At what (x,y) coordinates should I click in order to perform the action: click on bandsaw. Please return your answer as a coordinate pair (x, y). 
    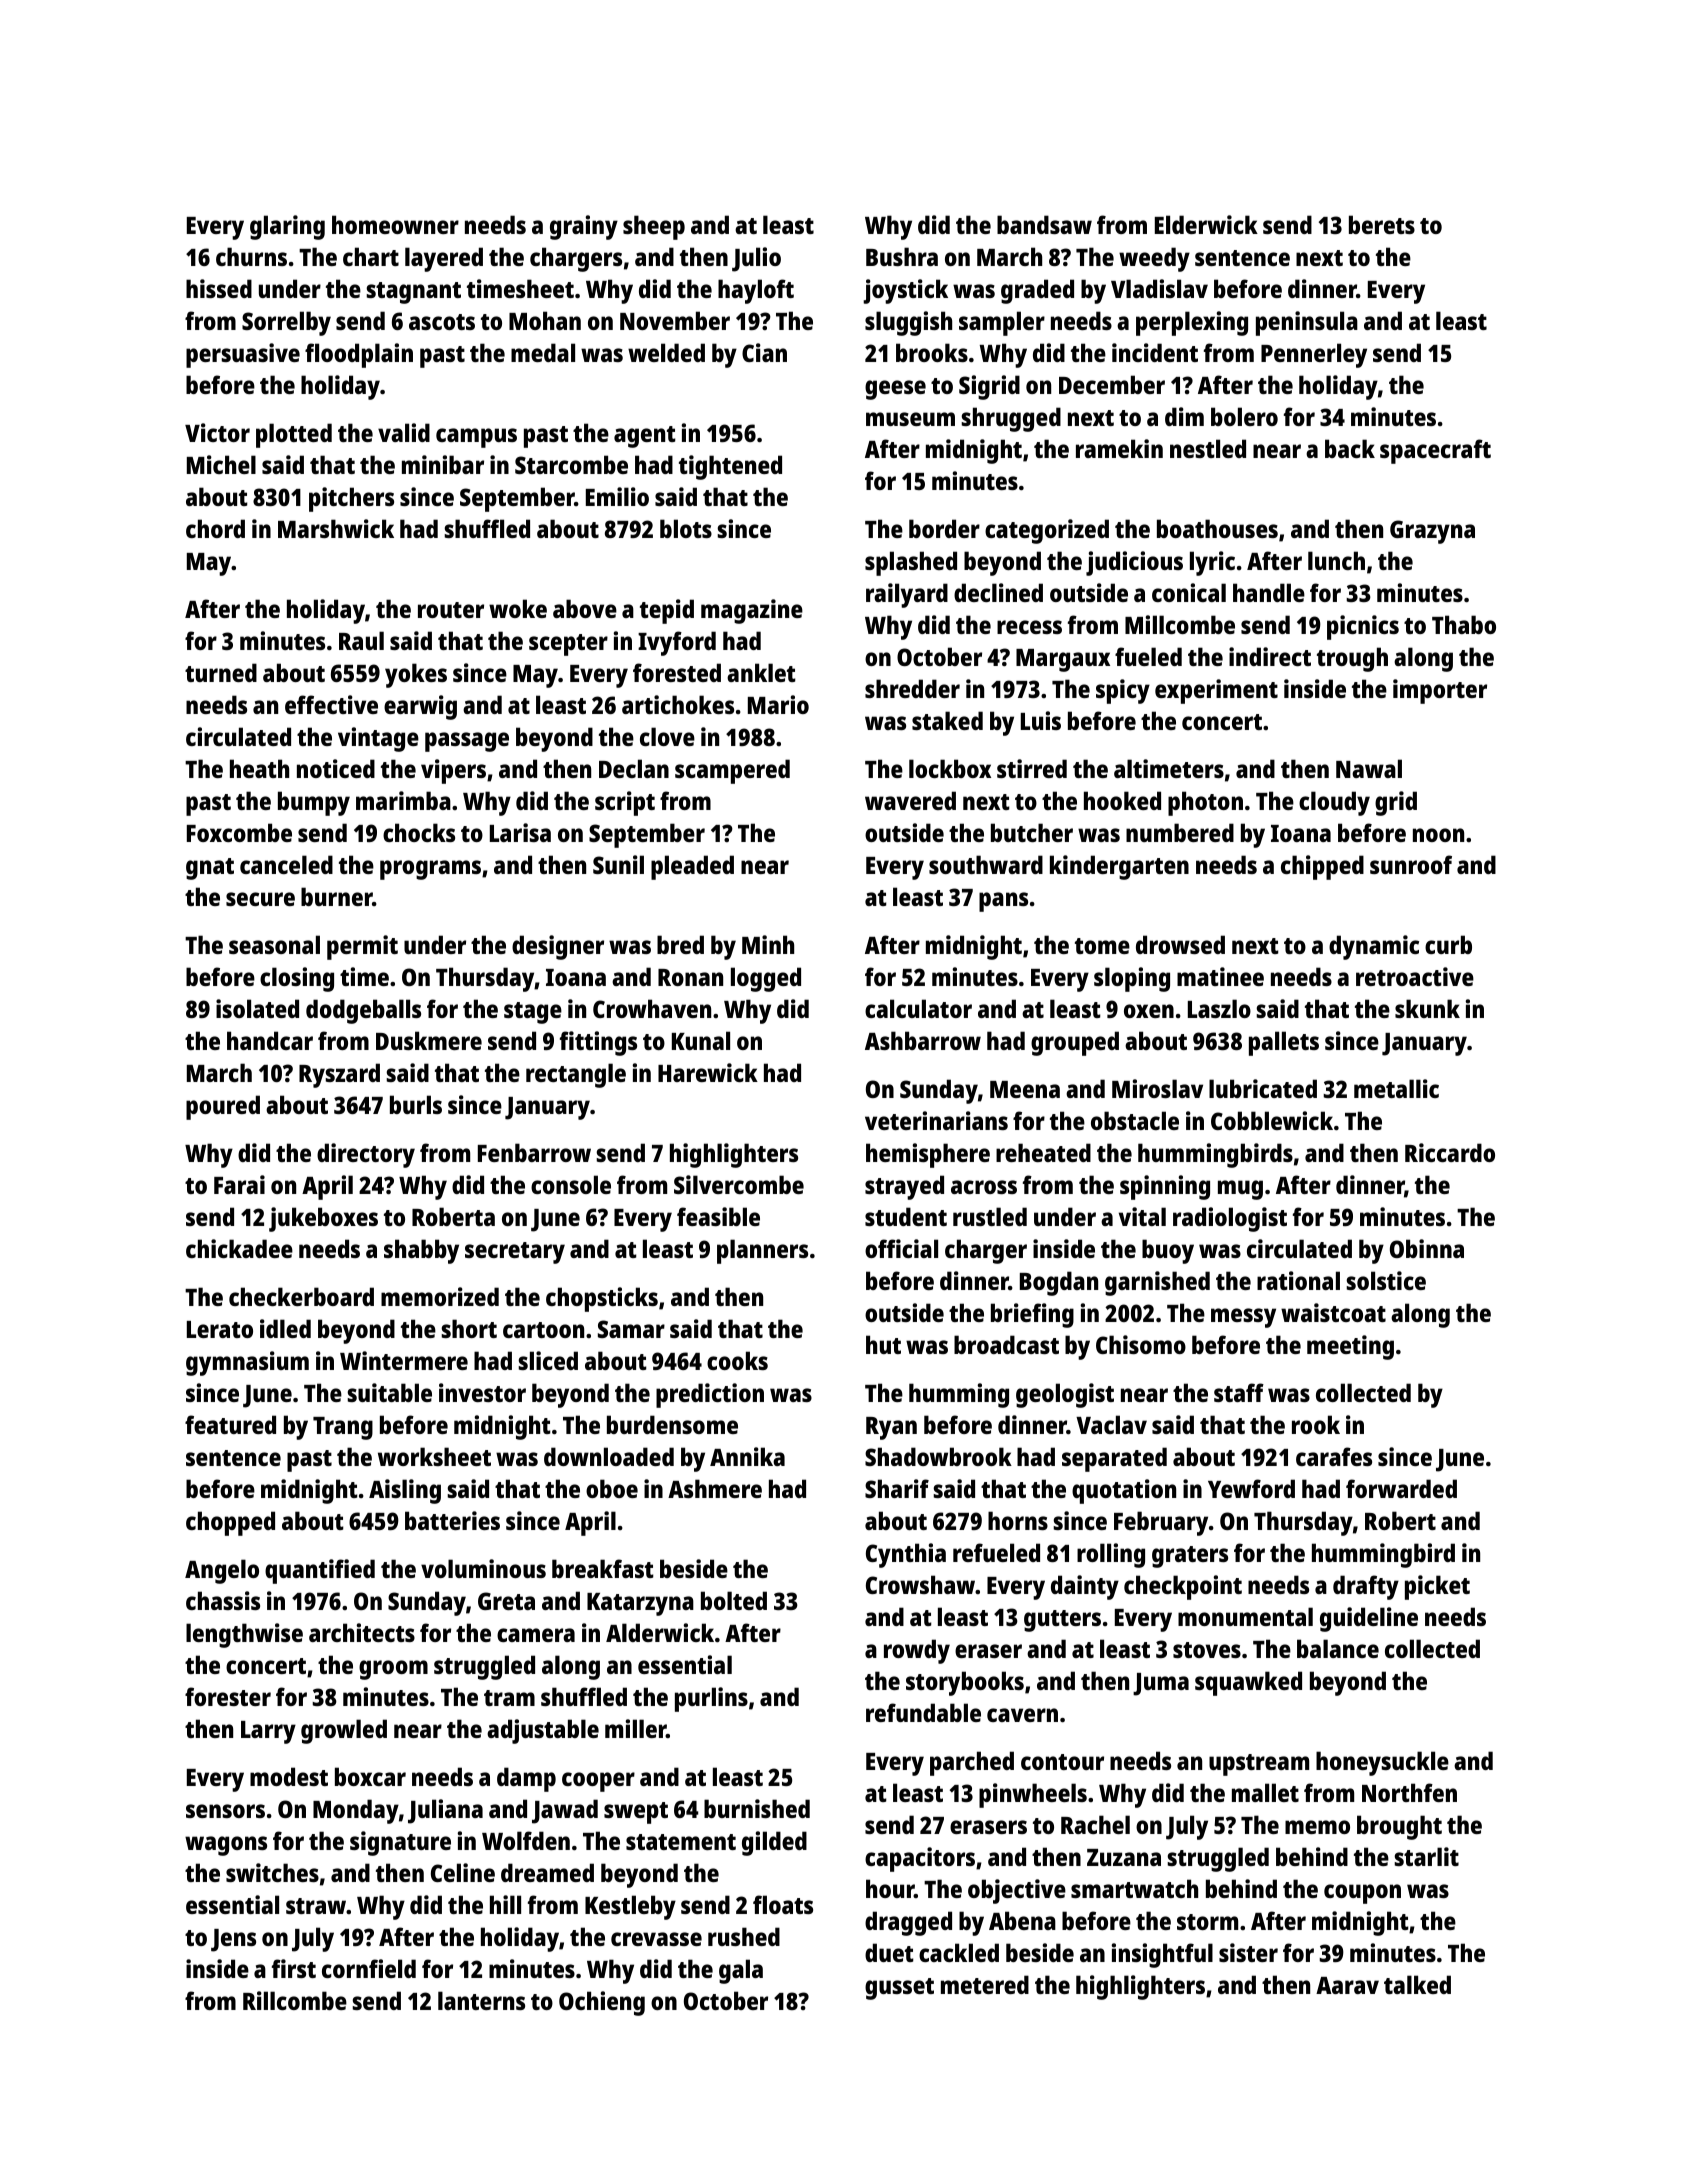
    Looking at the image, I should click on (1044, 224).
